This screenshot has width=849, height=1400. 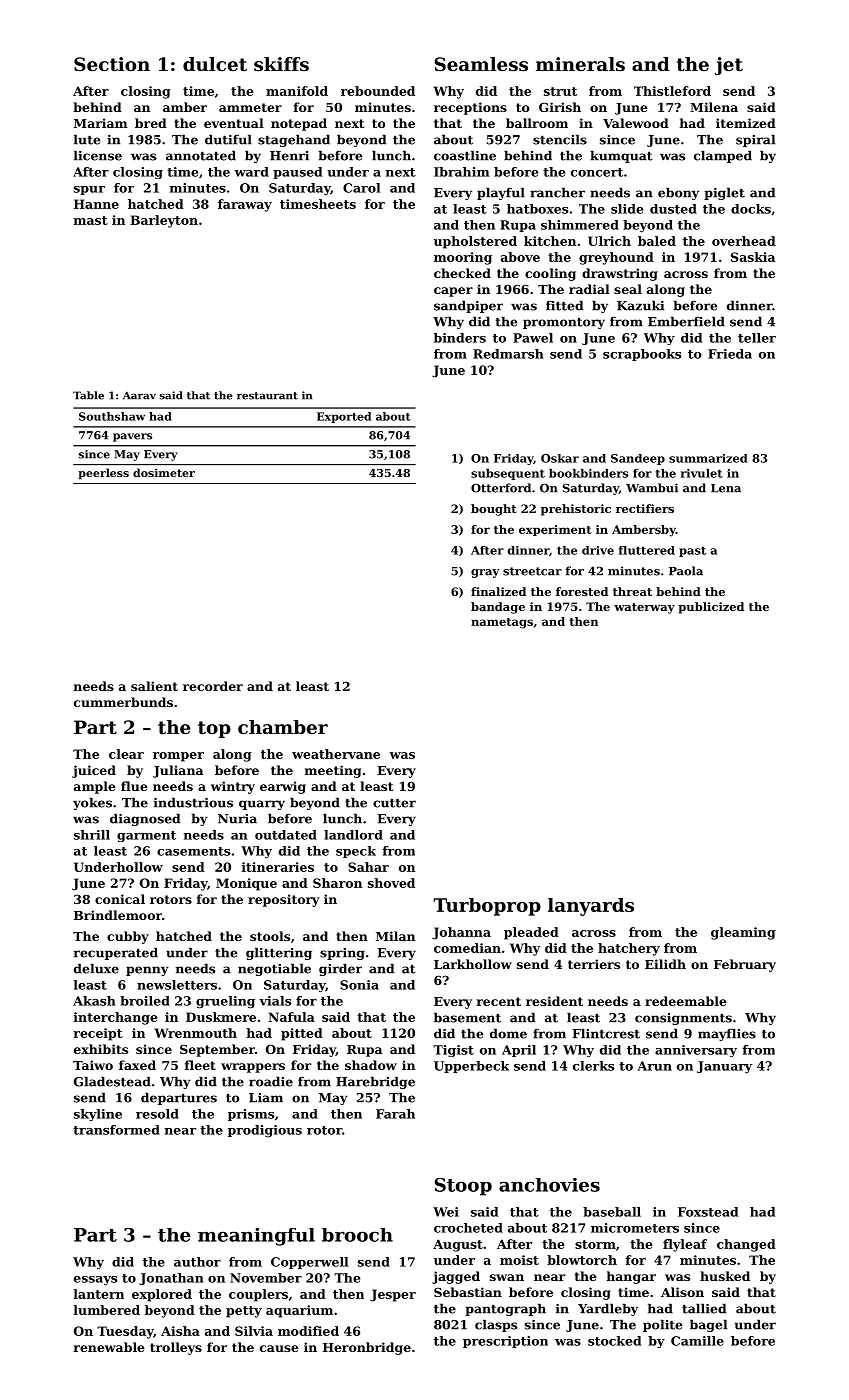 I want to click on speck, so click(x=356, y=852).
